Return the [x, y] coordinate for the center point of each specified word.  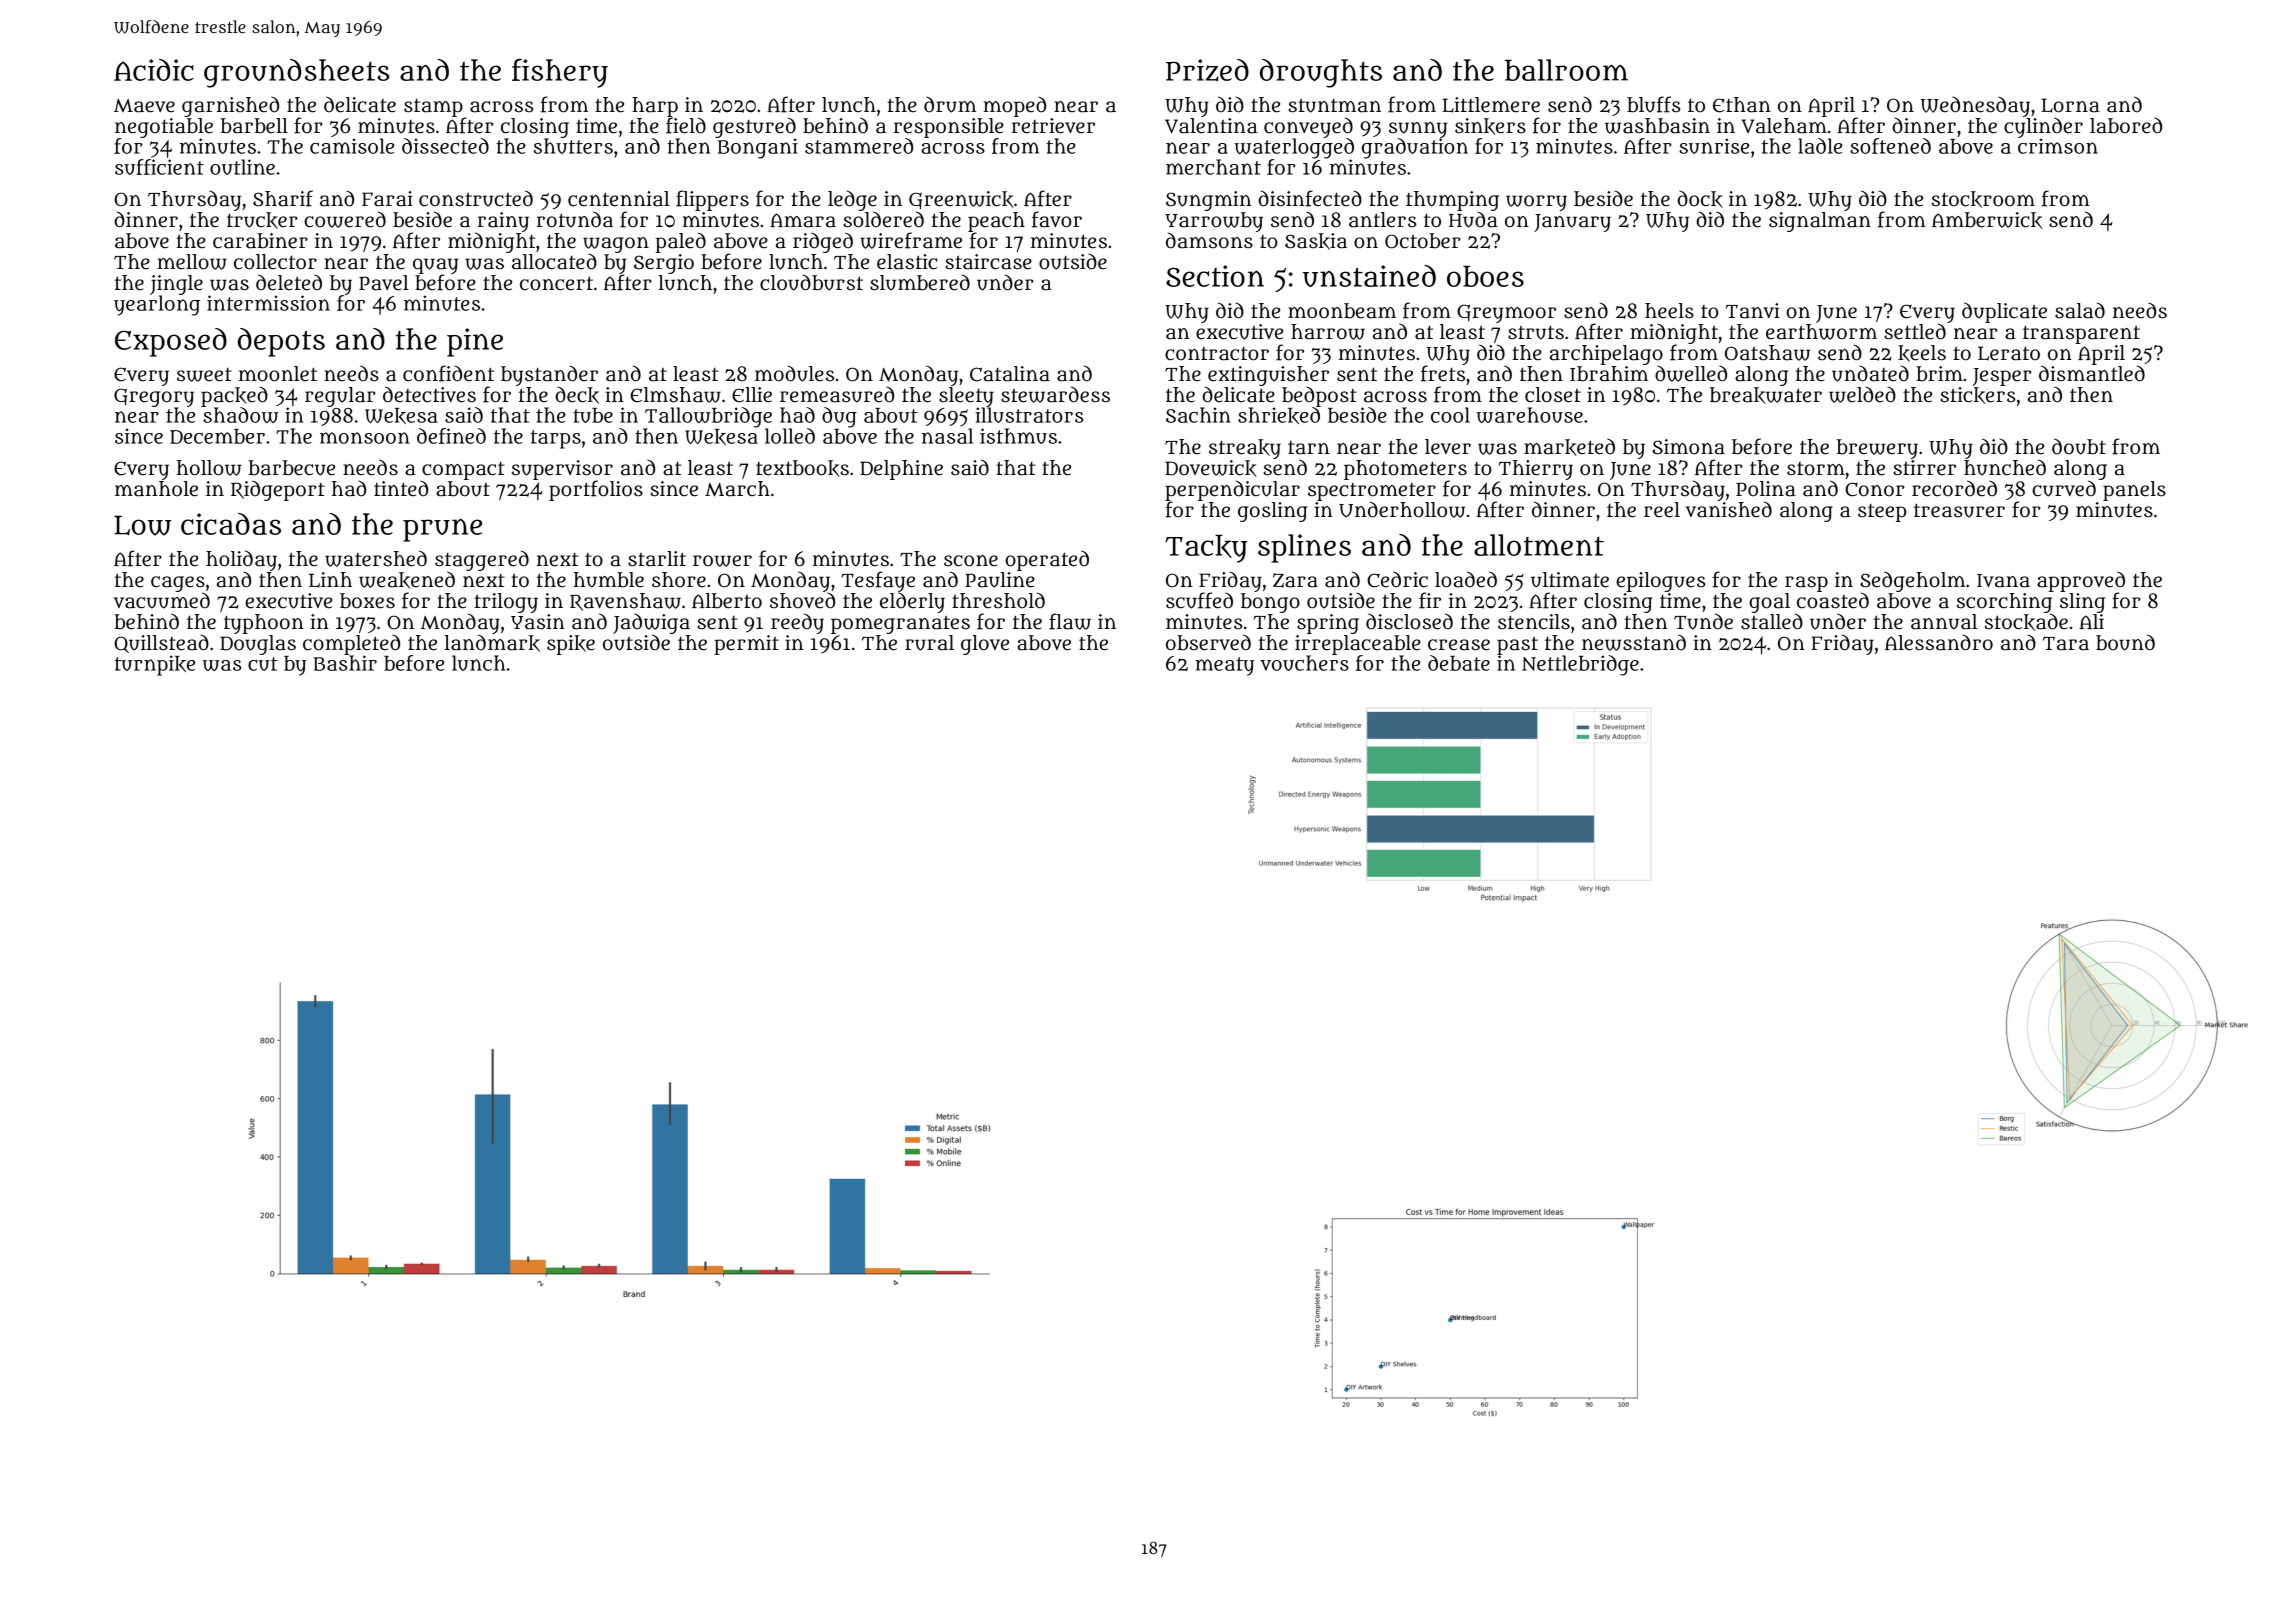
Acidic [154, 70]
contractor [1217, 354]
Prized [1207, 70]
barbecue [292, 468]
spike [571, 645]
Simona [1688, 447]
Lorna [2070, 105]
